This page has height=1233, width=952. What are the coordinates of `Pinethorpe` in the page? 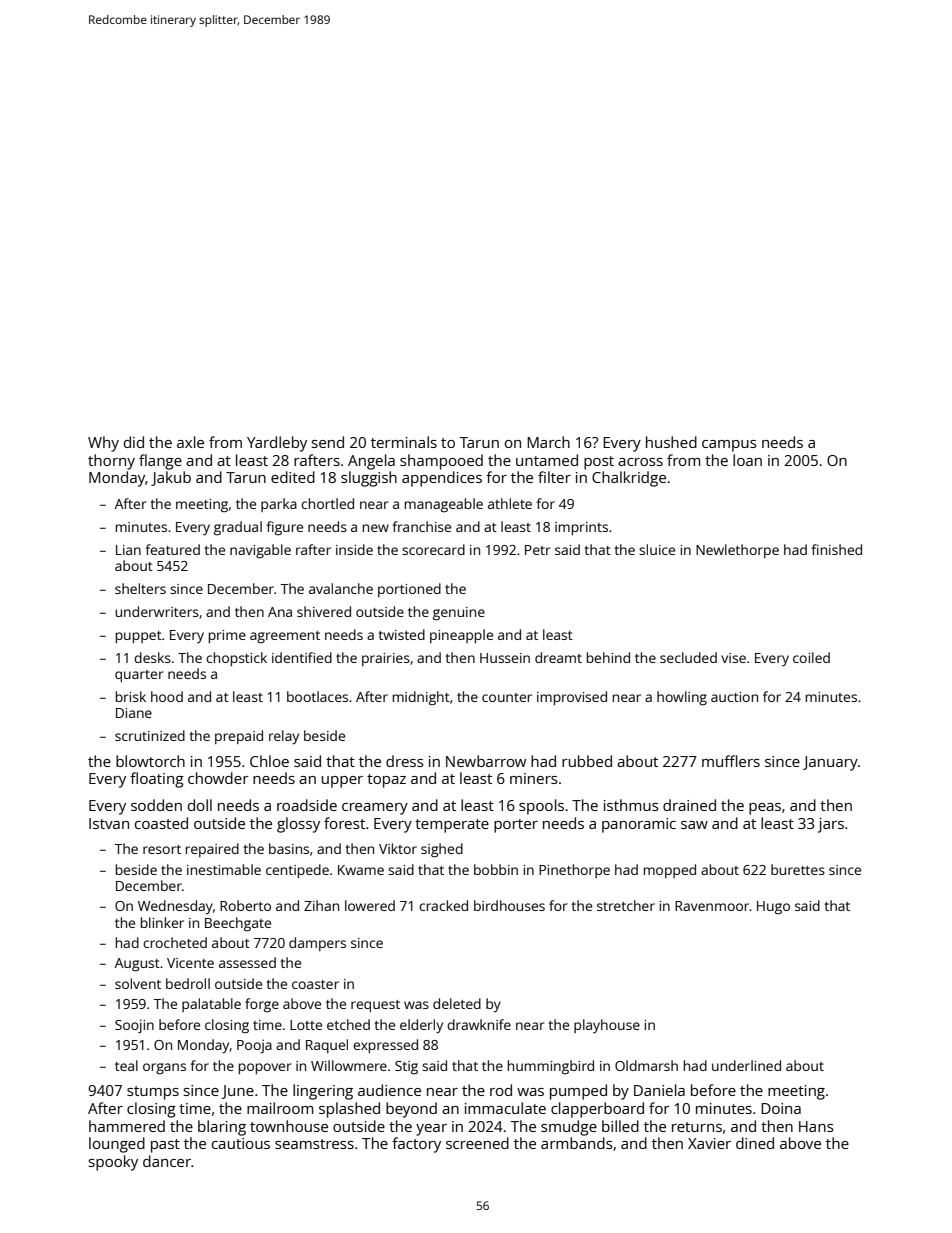 It's located at (574, 871).
